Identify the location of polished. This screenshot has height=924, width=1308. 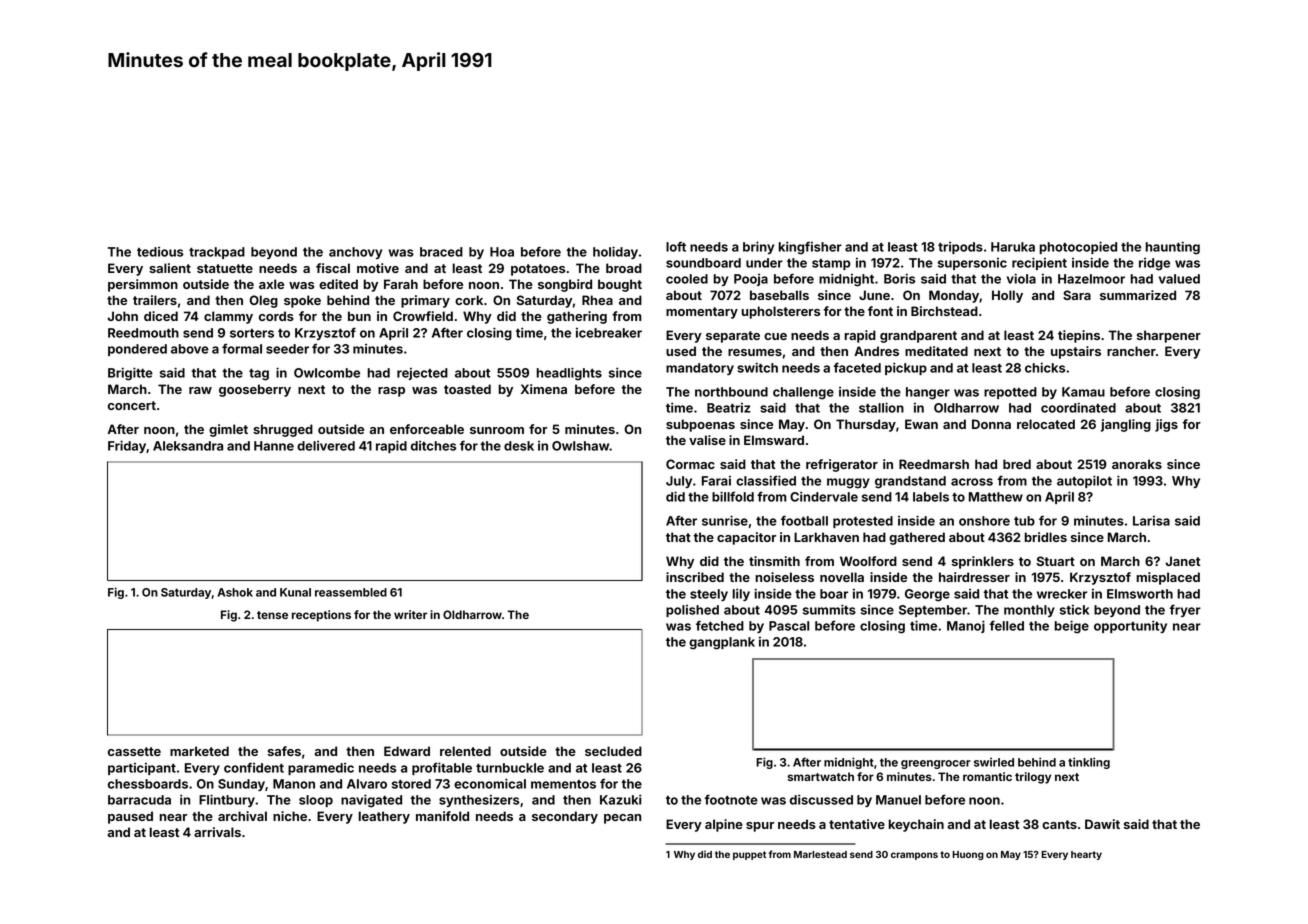
(692, 611).
